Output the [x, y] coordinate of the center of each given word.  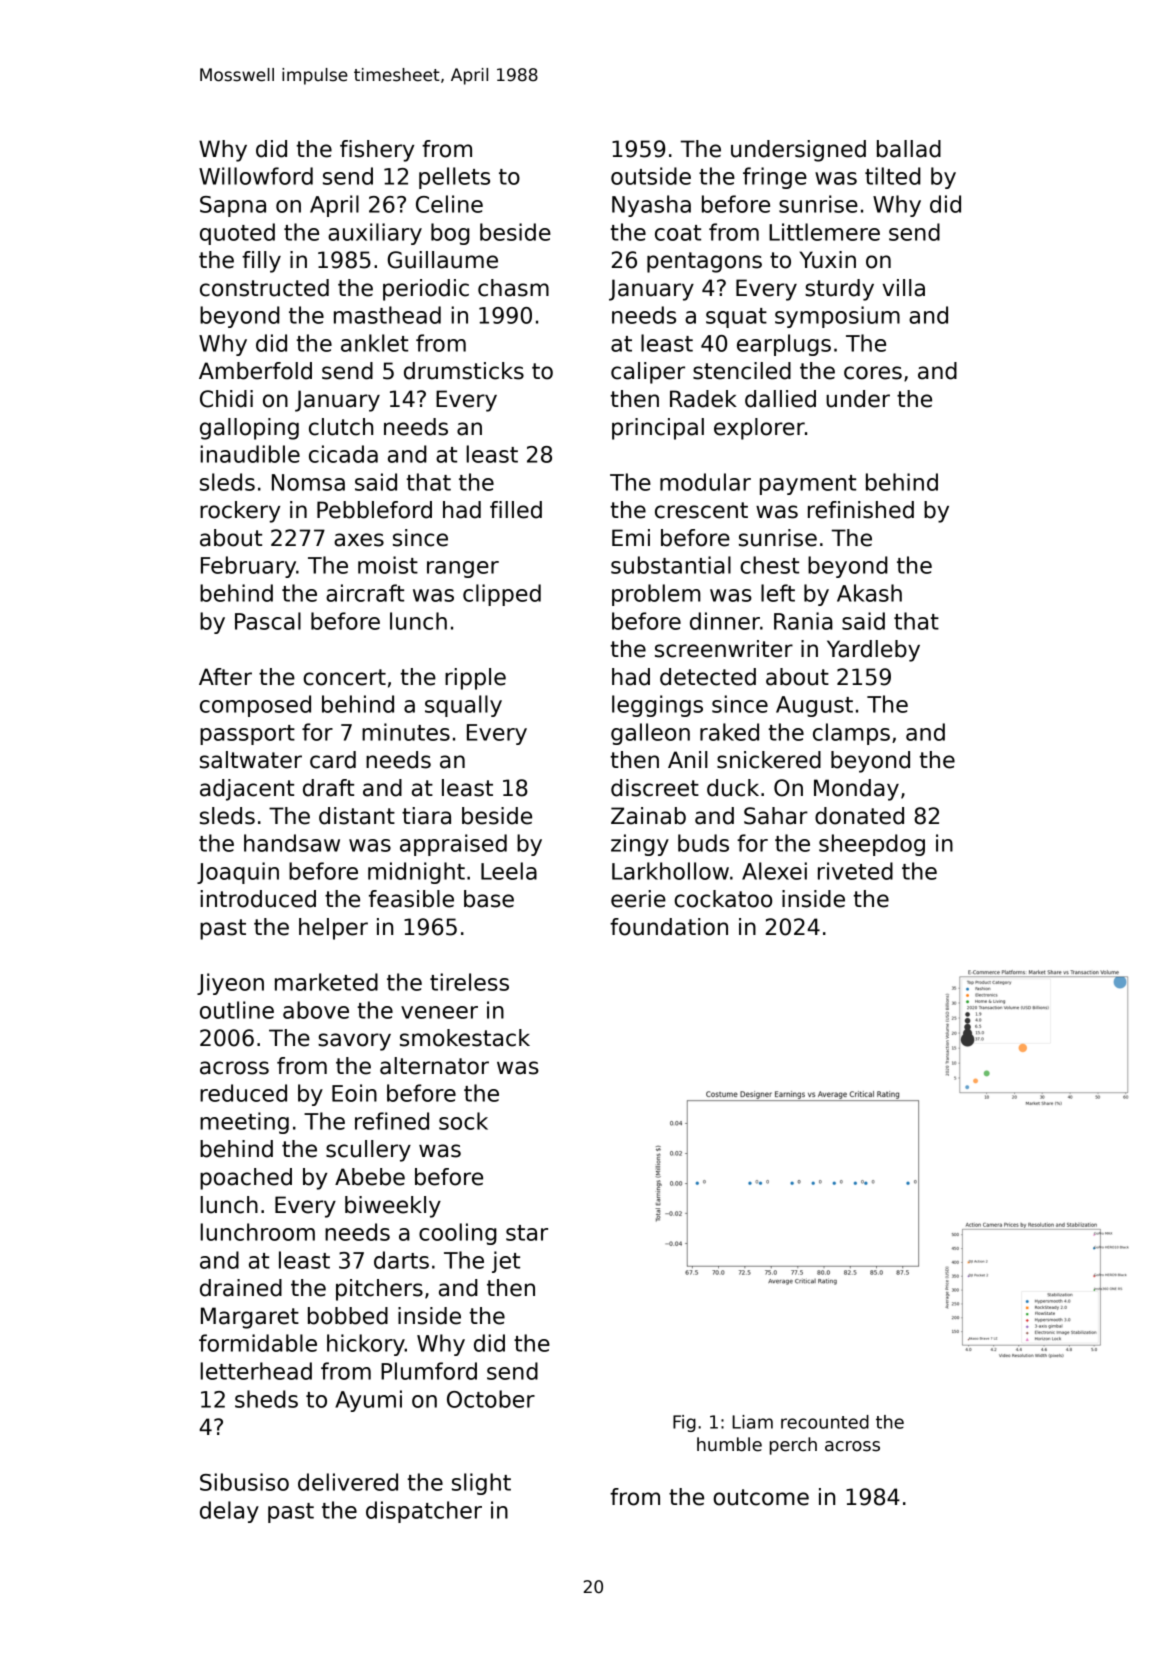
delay [229, 1512]
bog [450, 234]
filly [261, 262]
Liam [752, 1422]
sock [463, 1121]
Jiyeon [230, 984]
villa [903, 288]
